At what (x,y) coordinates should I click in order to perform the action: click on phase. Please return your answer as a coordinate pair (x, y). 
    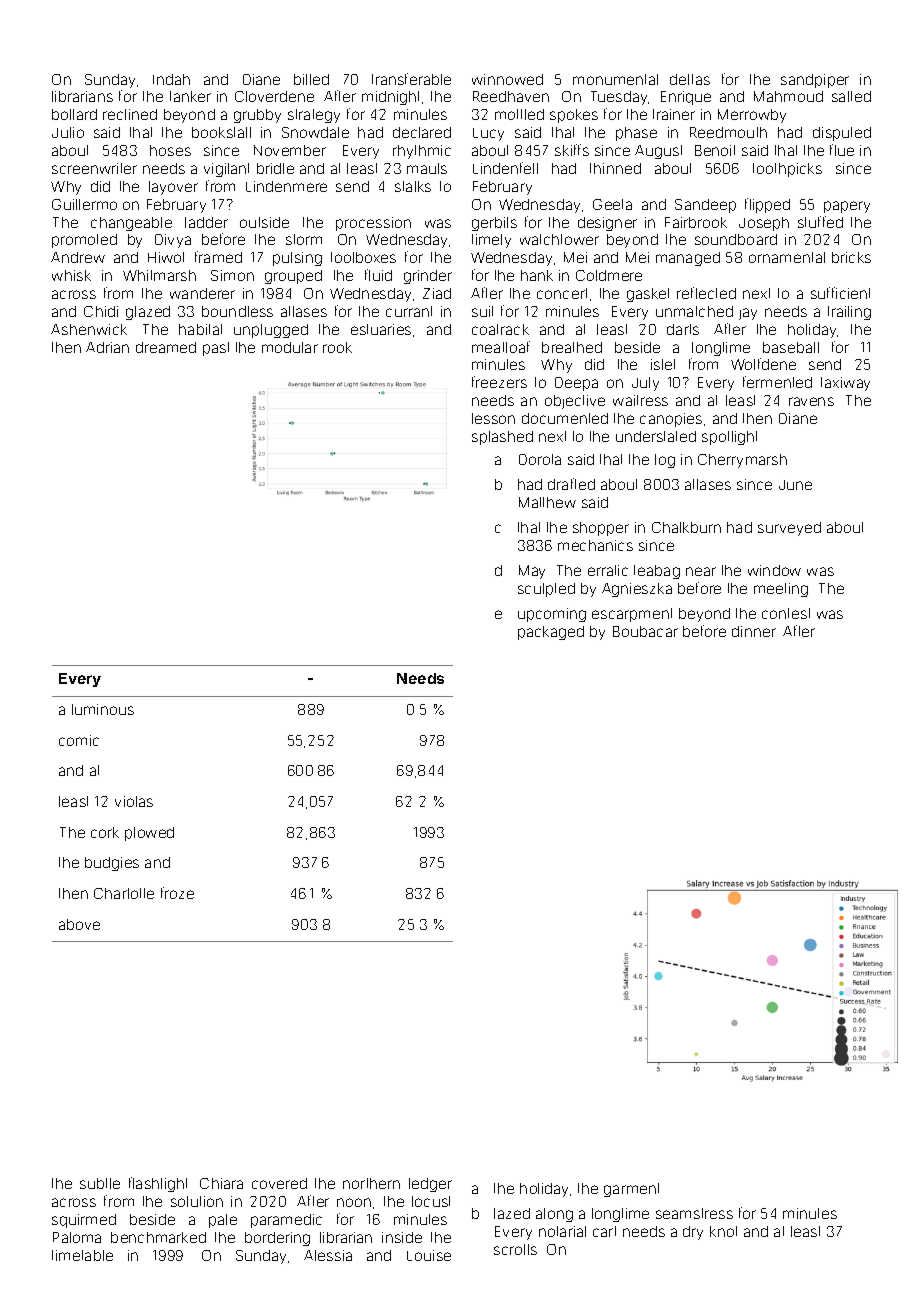
    Looking at the image, I should click on (636, 134).
